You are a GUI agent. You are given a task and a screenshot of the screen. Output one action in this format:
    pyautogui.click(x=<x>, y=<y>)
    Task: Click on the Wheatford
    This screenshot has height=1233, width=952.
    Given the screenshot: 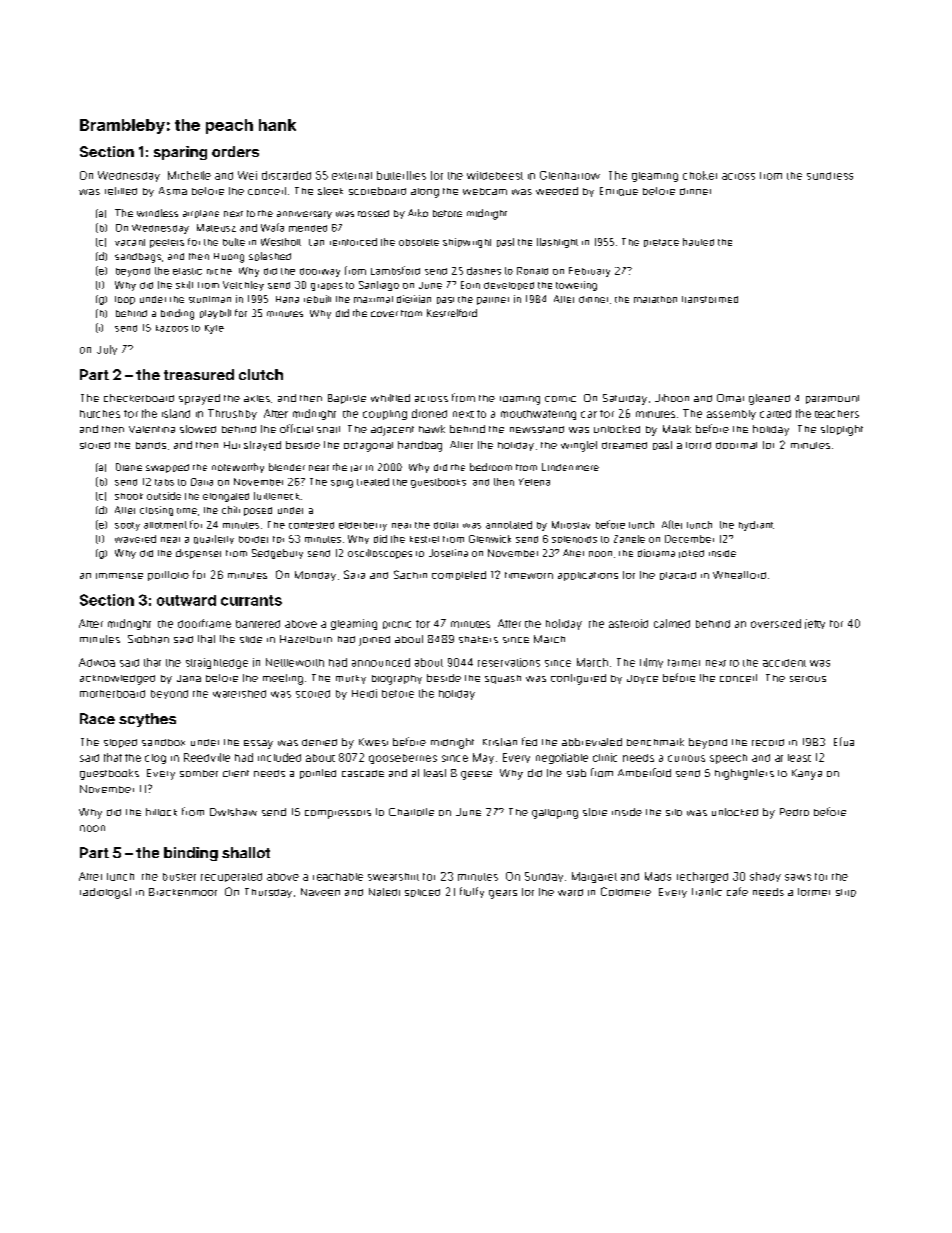 What is the action you would take?
    pyautogui.click(x=739, y=575)
